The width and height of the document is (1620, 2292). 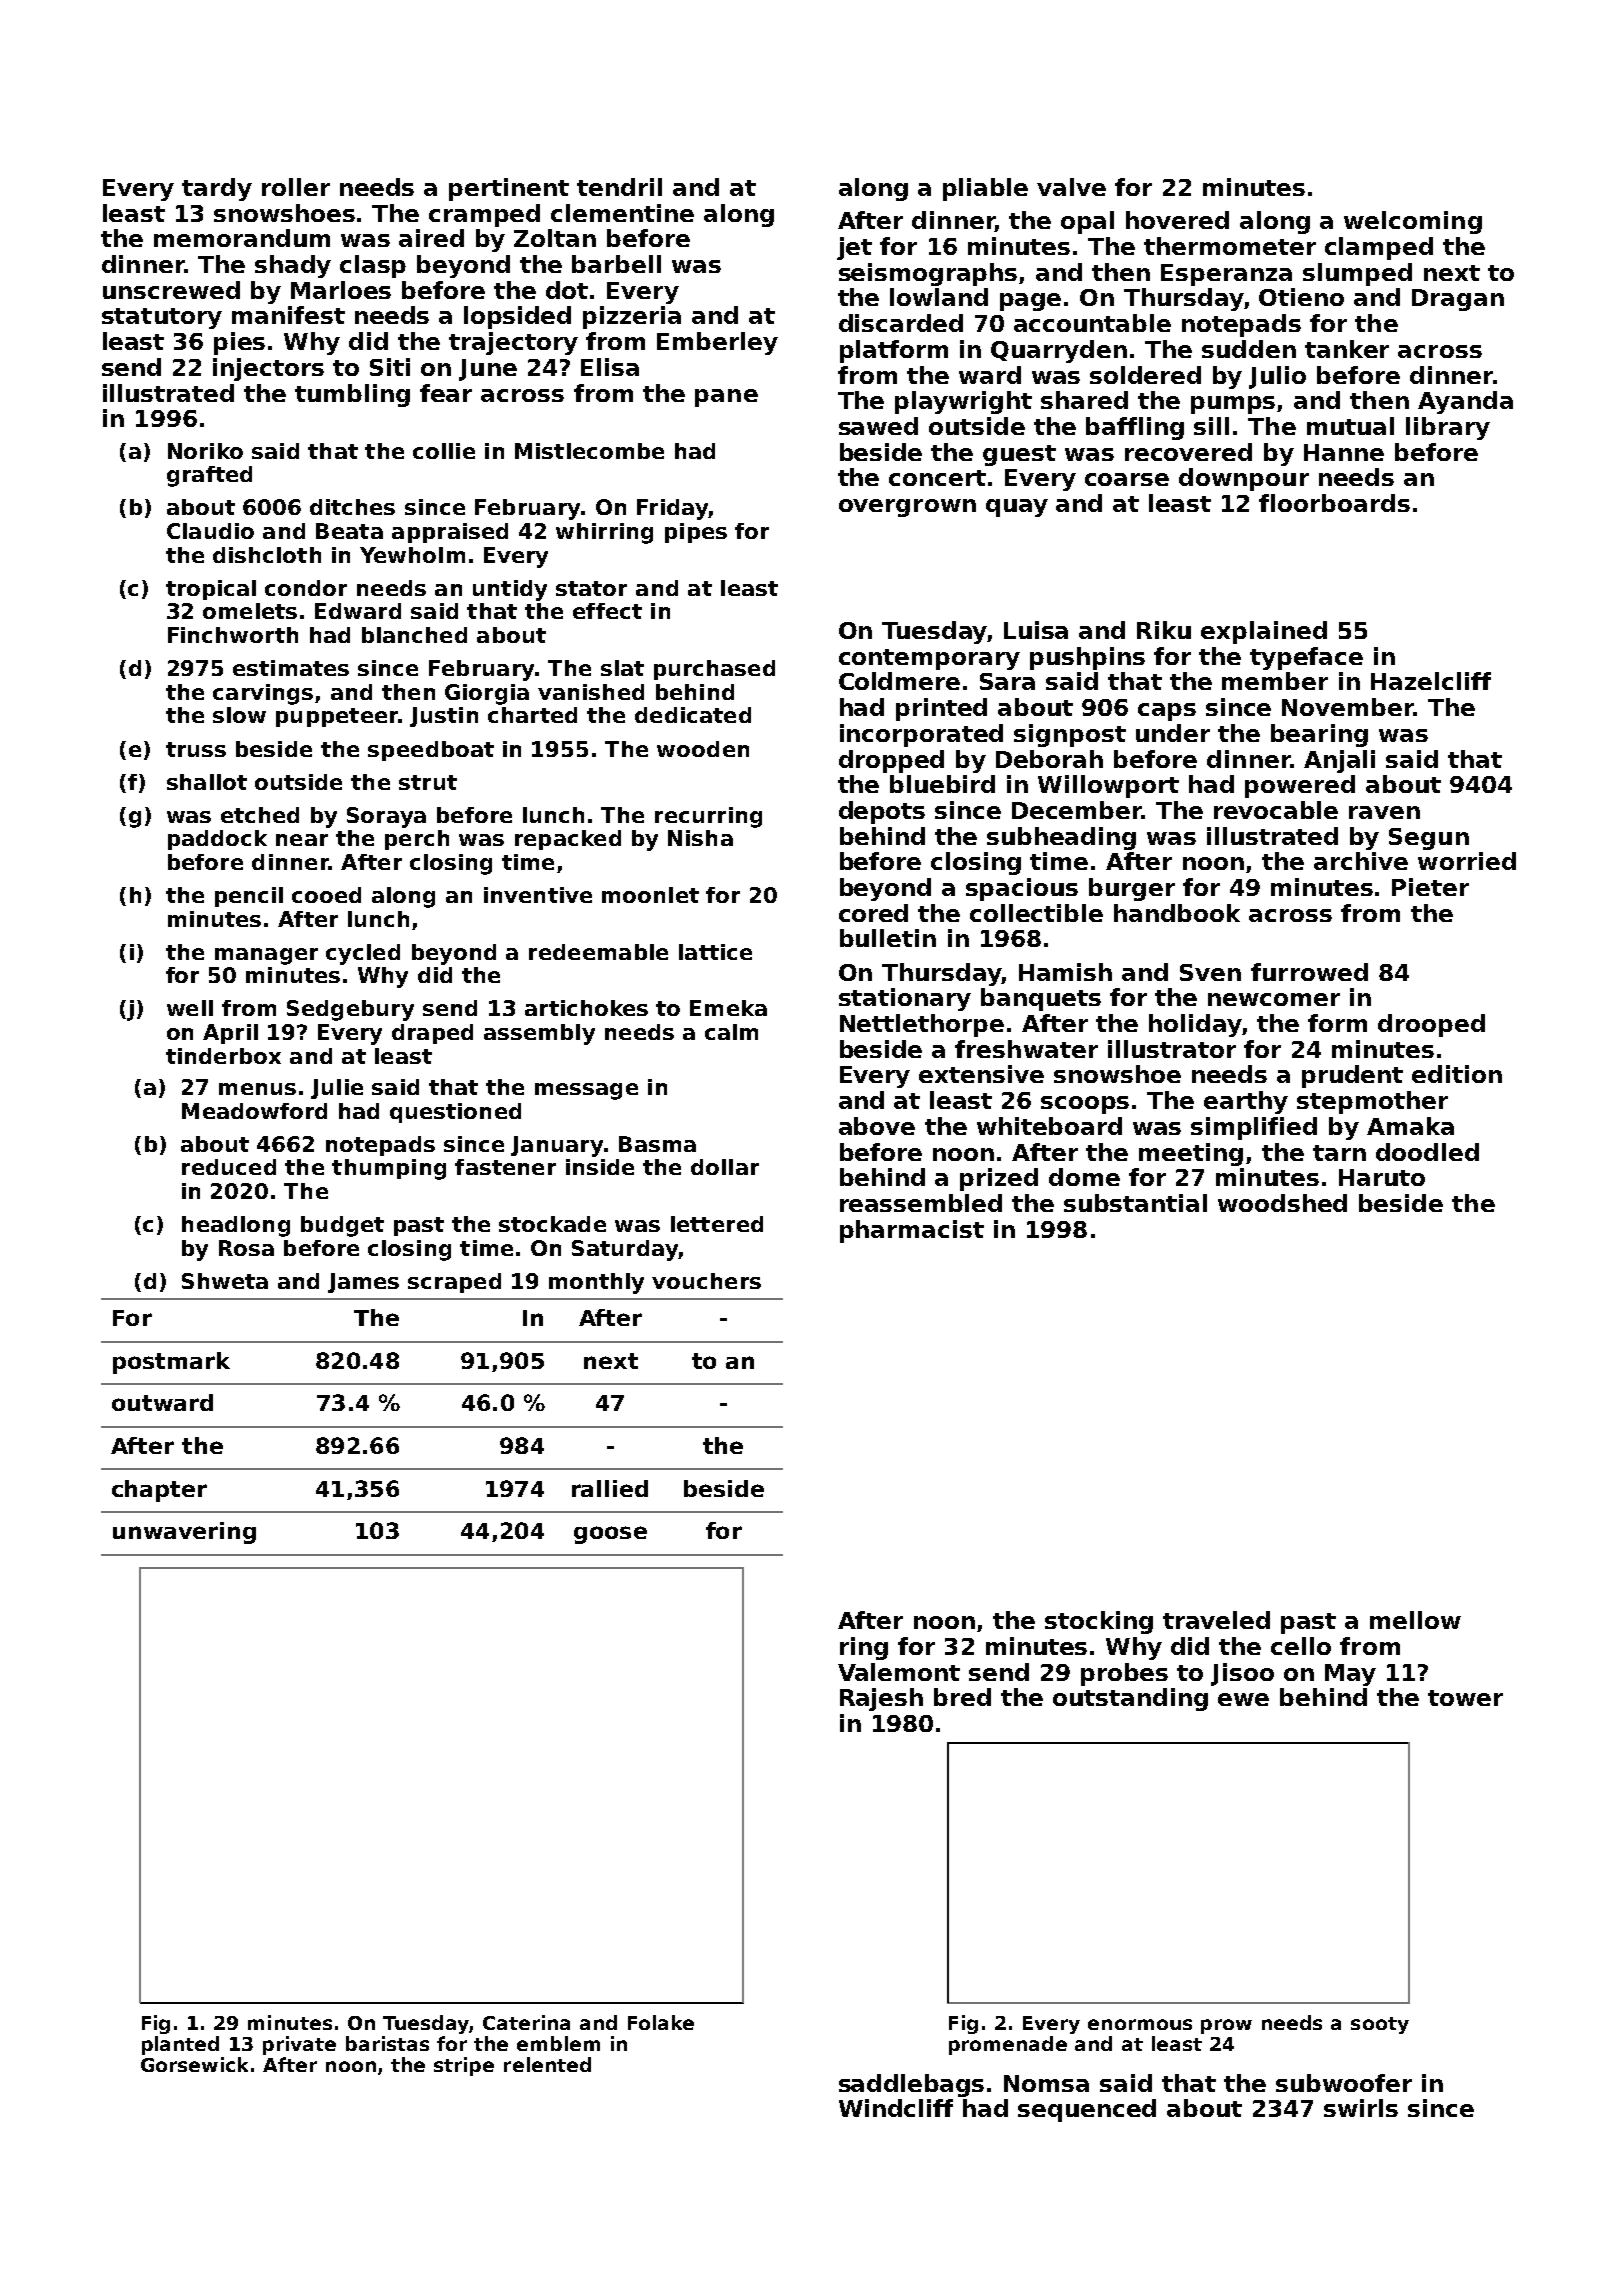 I want to click on pertinent, so click(x=509, y=189).
